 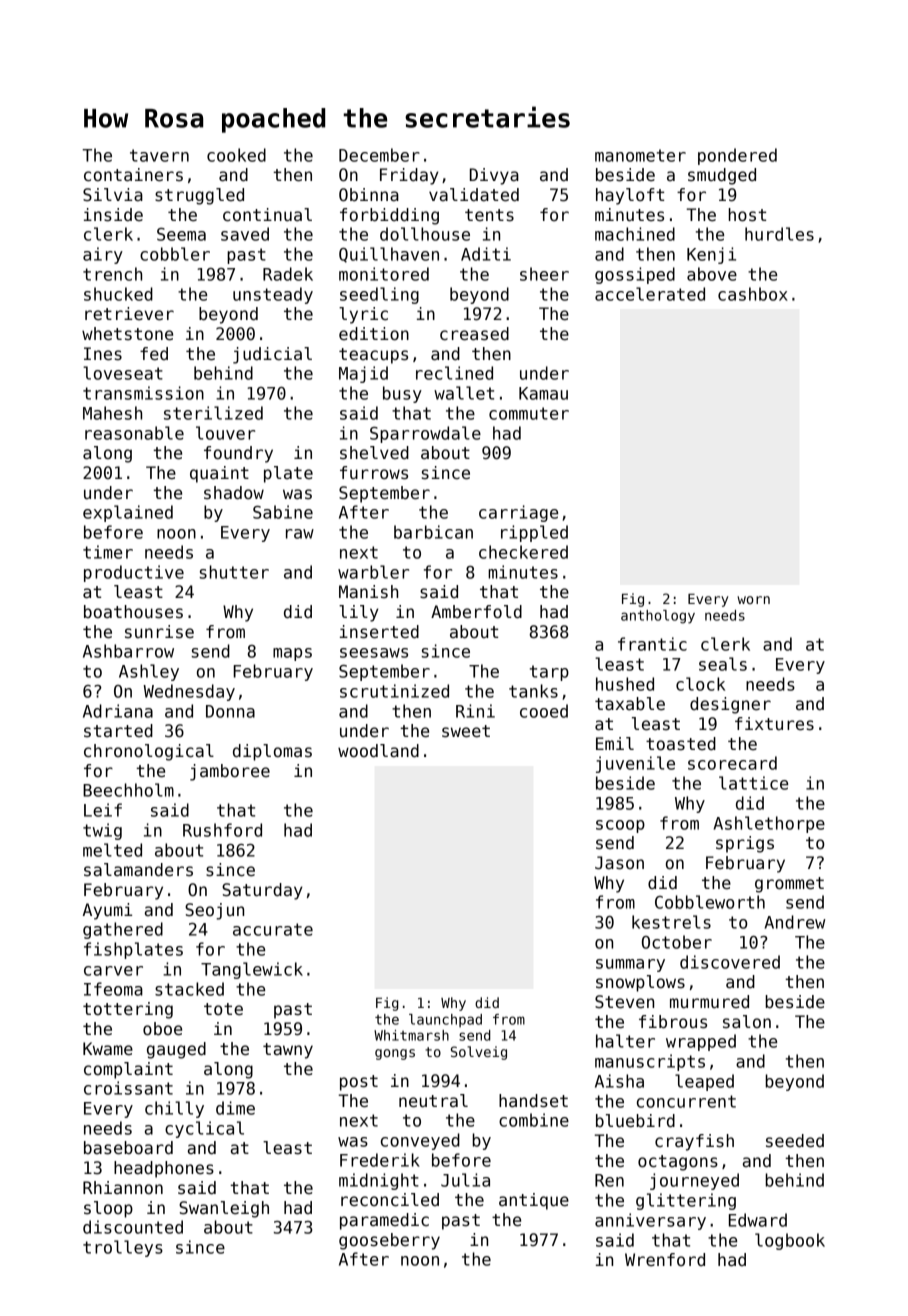 What do you see at coordinates (753, 600) in the image?
I see `worn` at bounding box center [753, 600].
